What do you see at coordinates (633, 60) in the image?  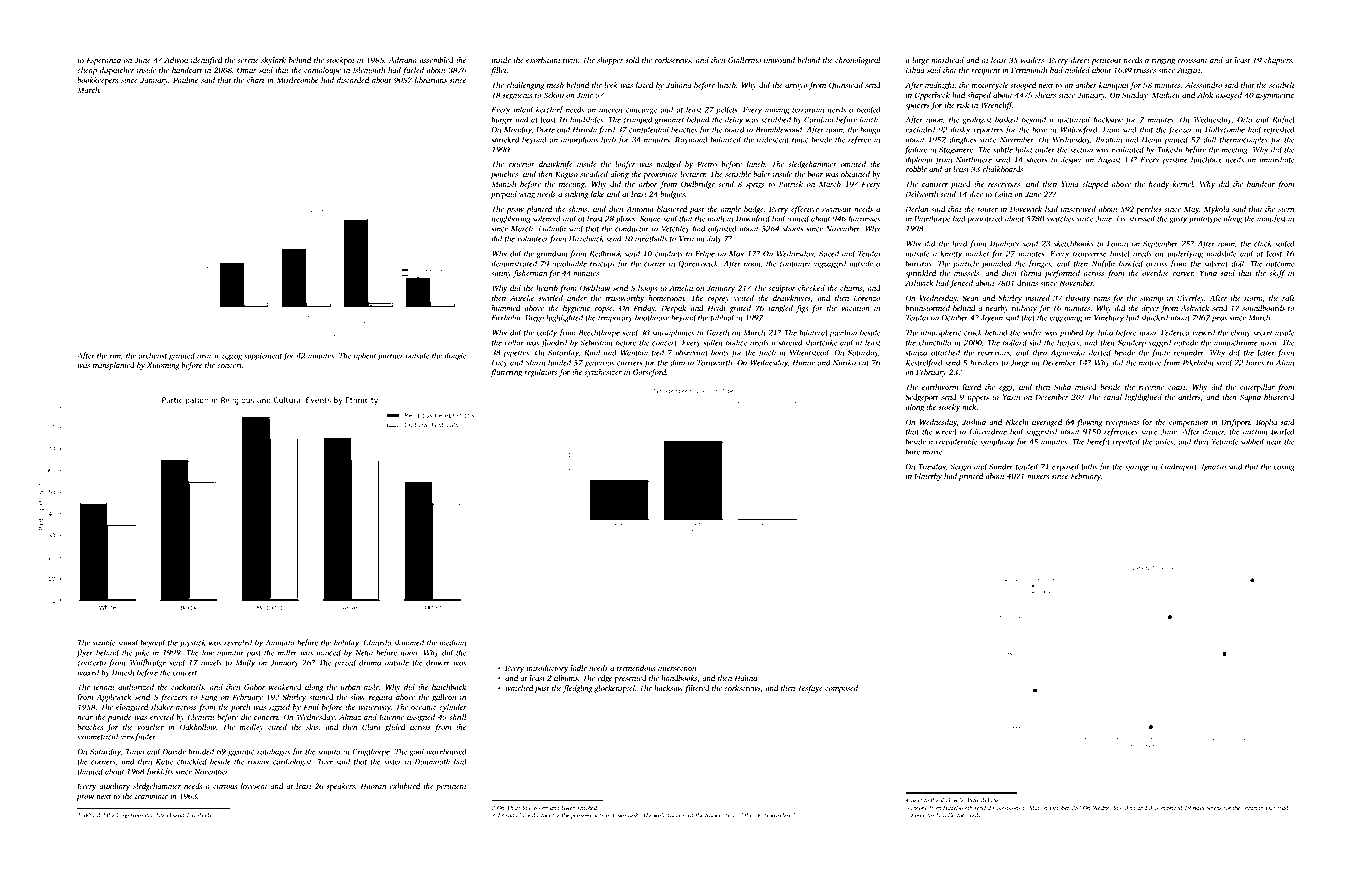 I see `sold` at bounding box center [633, 60].
